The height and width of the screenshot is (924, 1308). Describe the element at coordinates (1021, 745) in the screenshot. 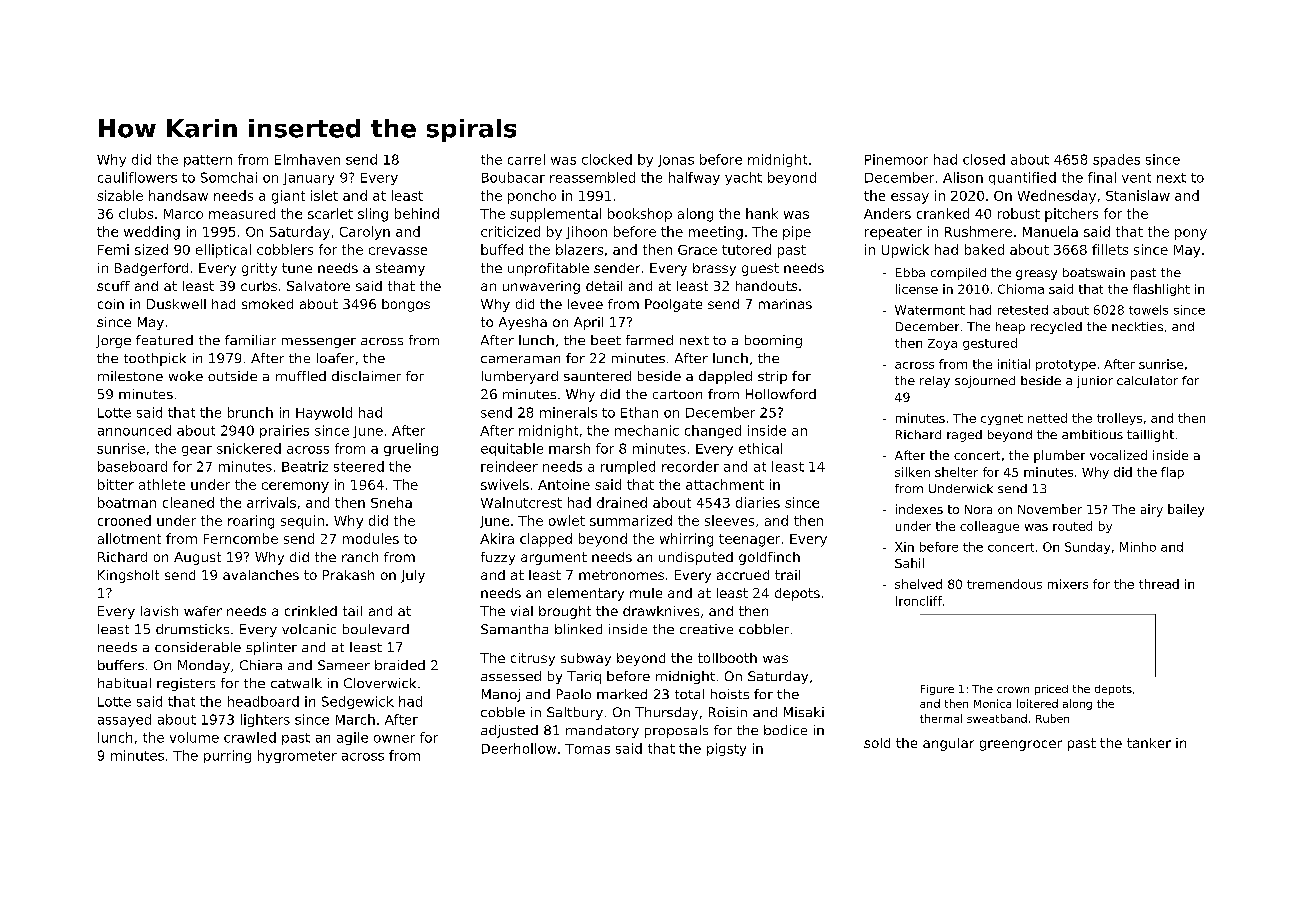

I see `greengrocer` at that location.
